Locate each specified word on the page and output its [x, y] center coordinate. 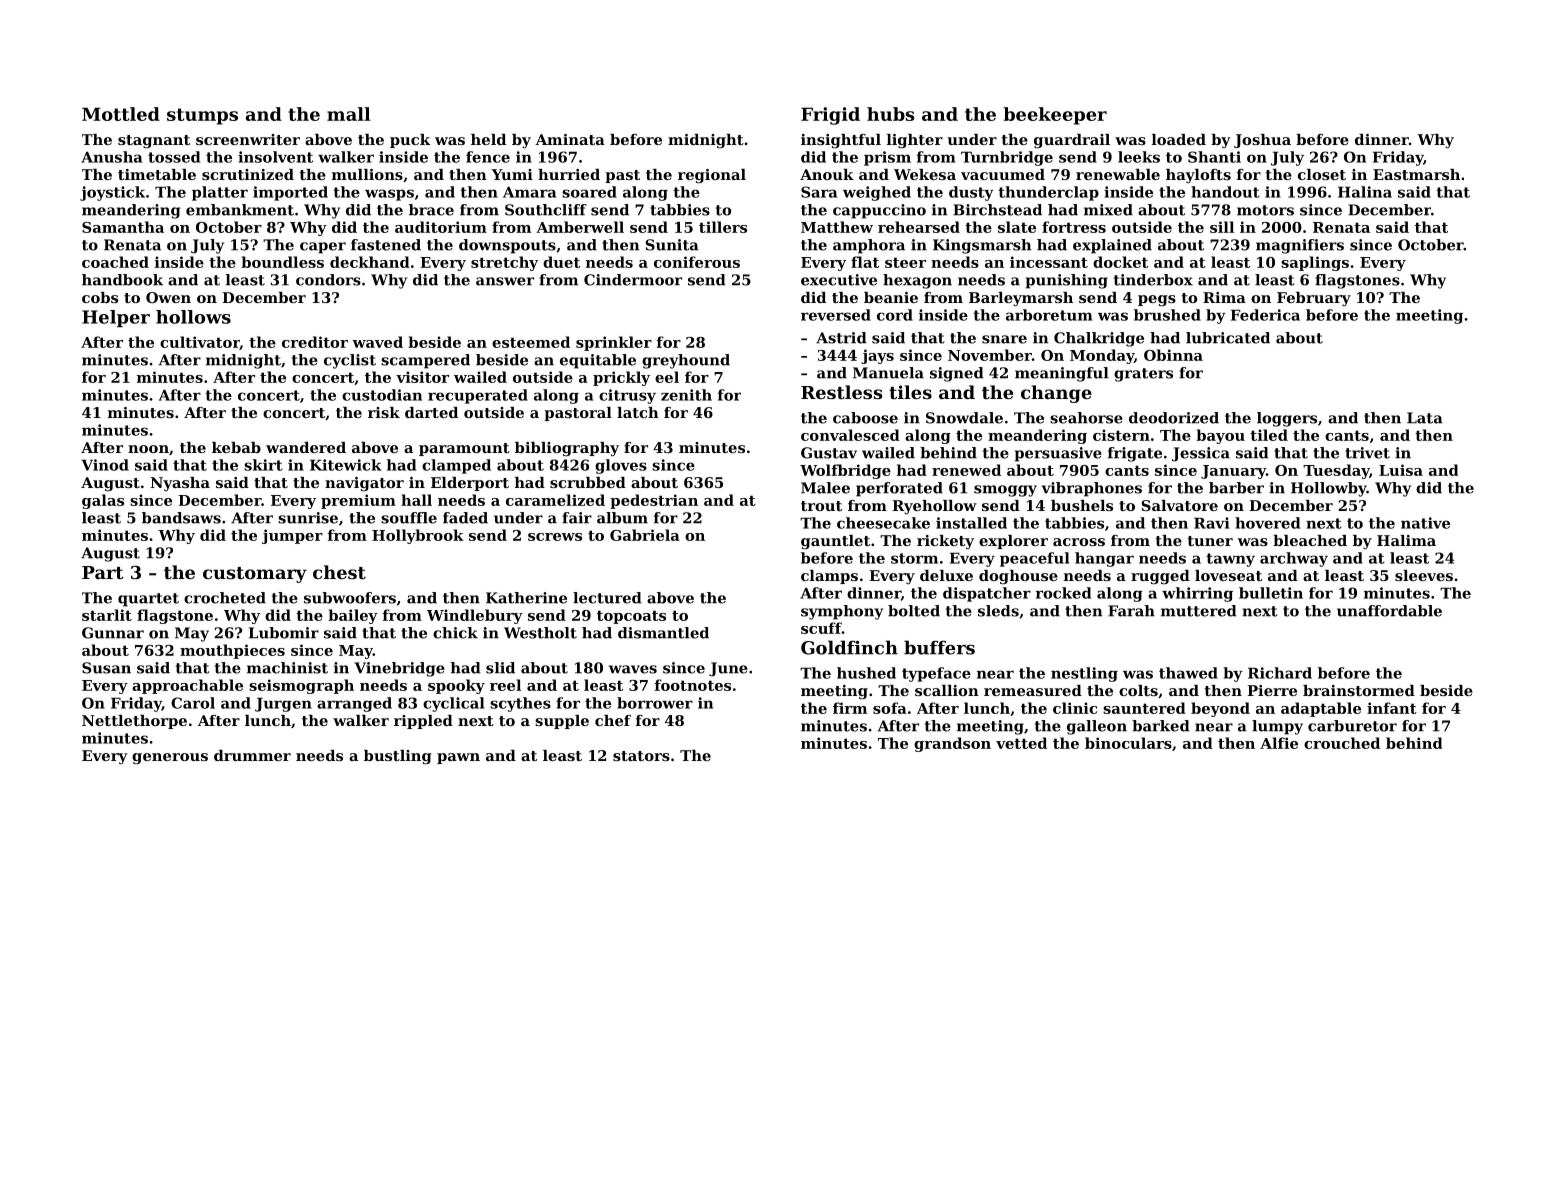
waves [633, 669]
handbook [122, 280]
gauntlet [835, 542]
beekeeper [1055, 116]
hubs [890, 114]
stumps [202, 116]
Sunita [672, 245]
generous [170, 759]
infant [1392, 708]
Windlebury [475, 616]
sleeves [1424, 575]
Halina [1365, 192]
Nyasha [180, 484]
